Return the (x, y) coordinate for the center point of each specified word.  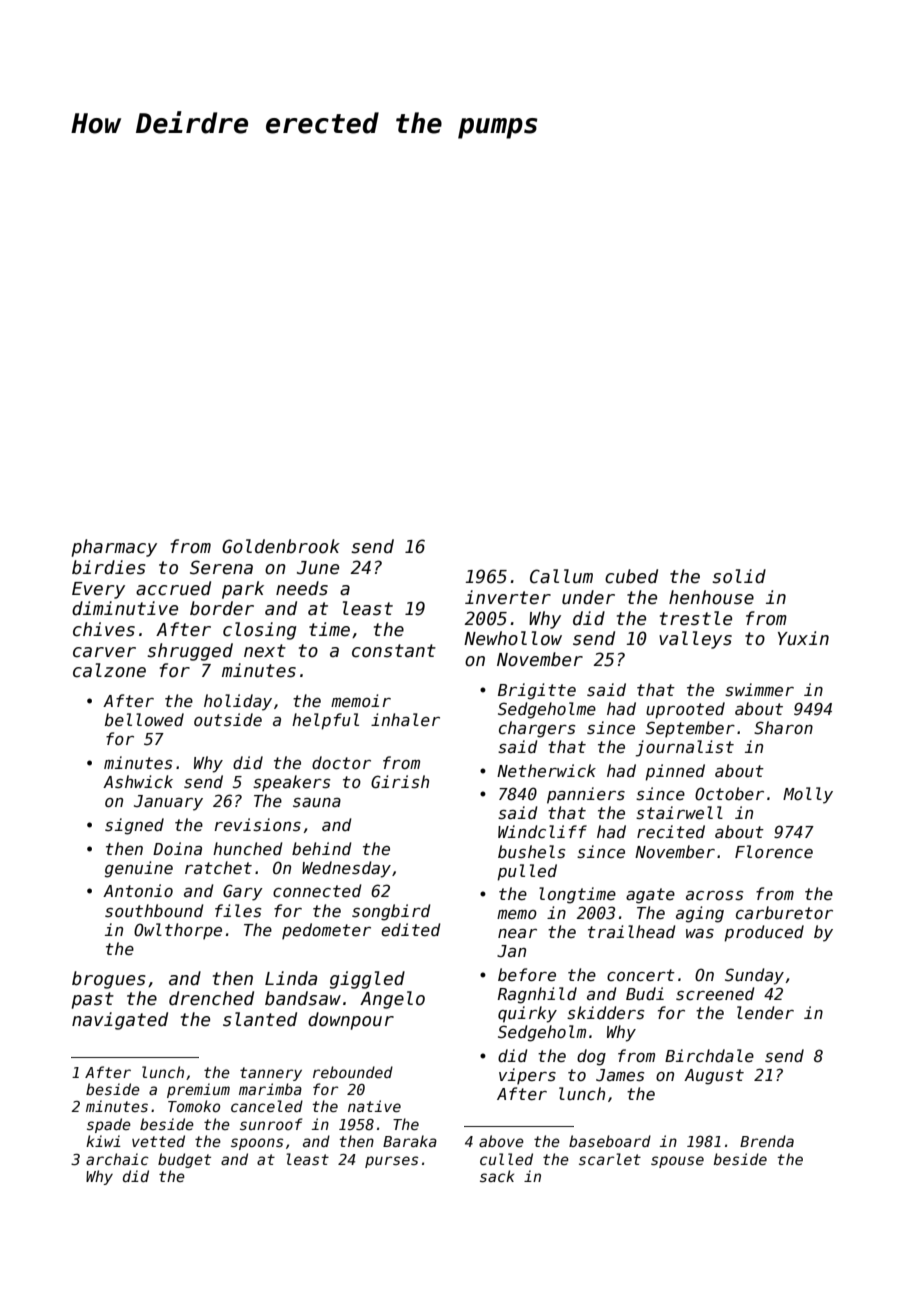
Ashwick (138, 781)
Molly (808, 795)
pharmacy (114, 548)
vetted (158, 1141)
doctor (341, 762)
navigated (120, 1021)
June (318, 568)
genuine (139, 869)
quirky (527, 1014)
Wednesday (346, 869)
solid (739, 576)
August (714, 1077)
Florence (774, 851)
